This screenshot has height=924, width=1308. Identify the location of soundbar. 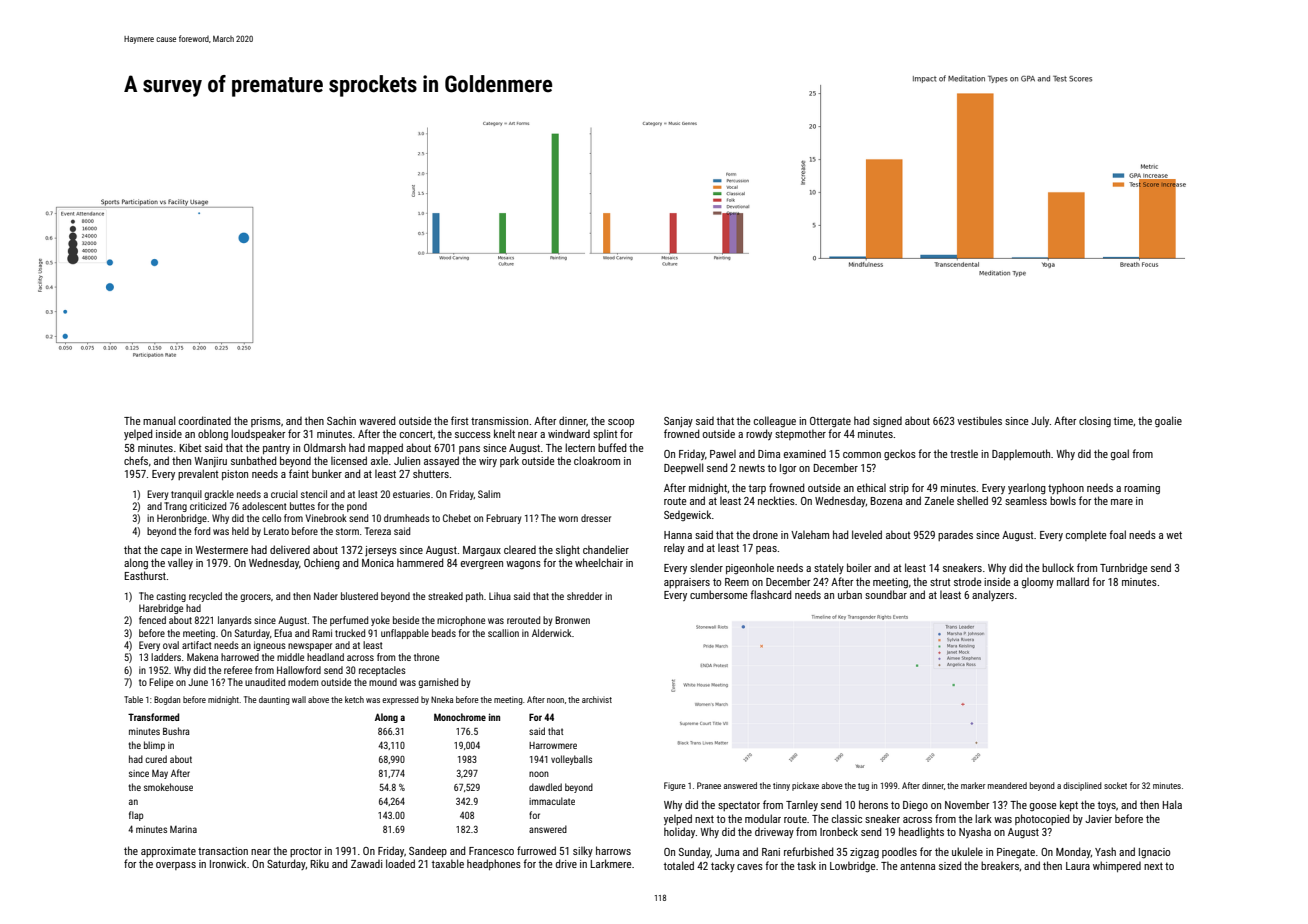
(886, 594).
